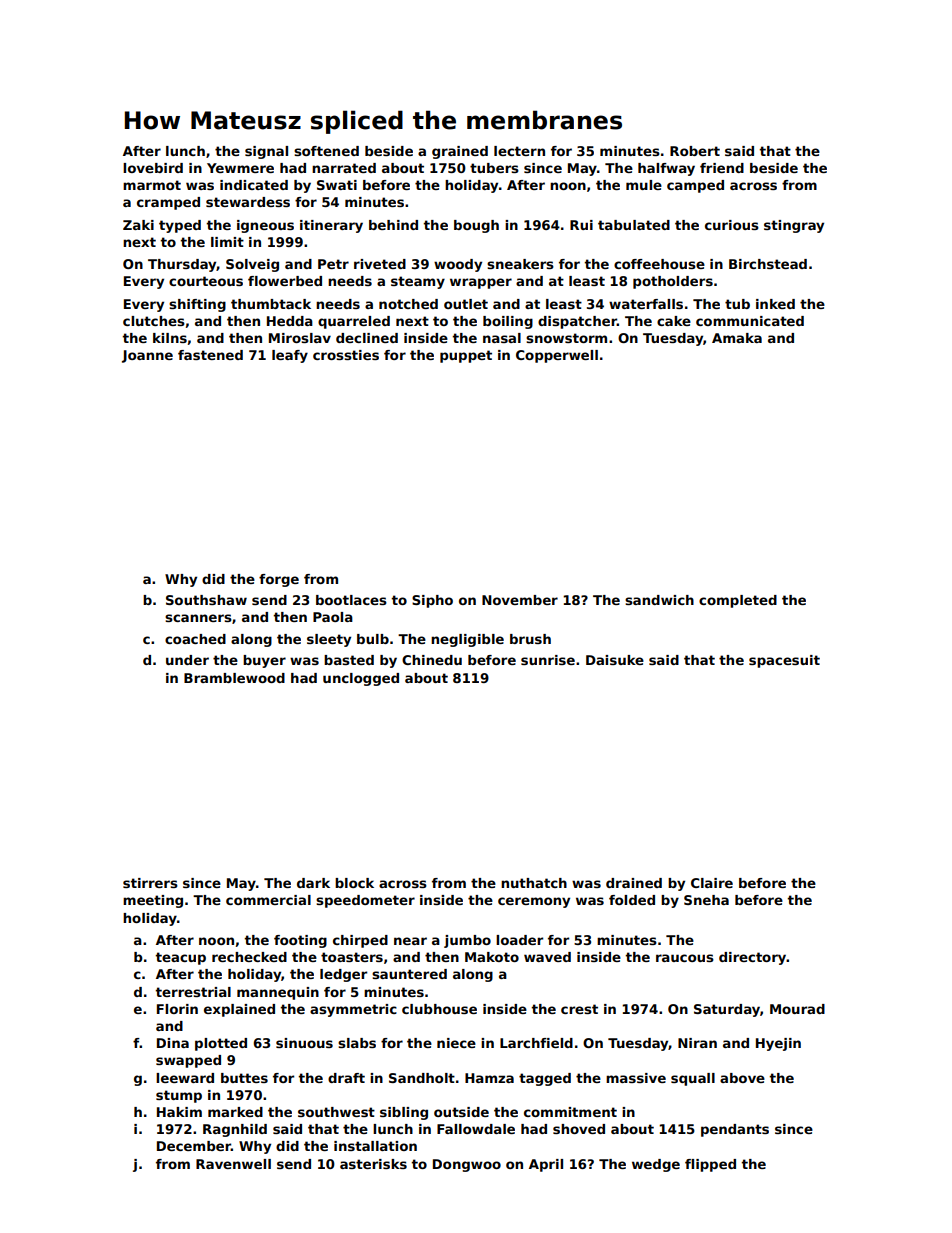  Describe the element at coordinates (615, 660) in the image. I see `Daisuke` at that location.
